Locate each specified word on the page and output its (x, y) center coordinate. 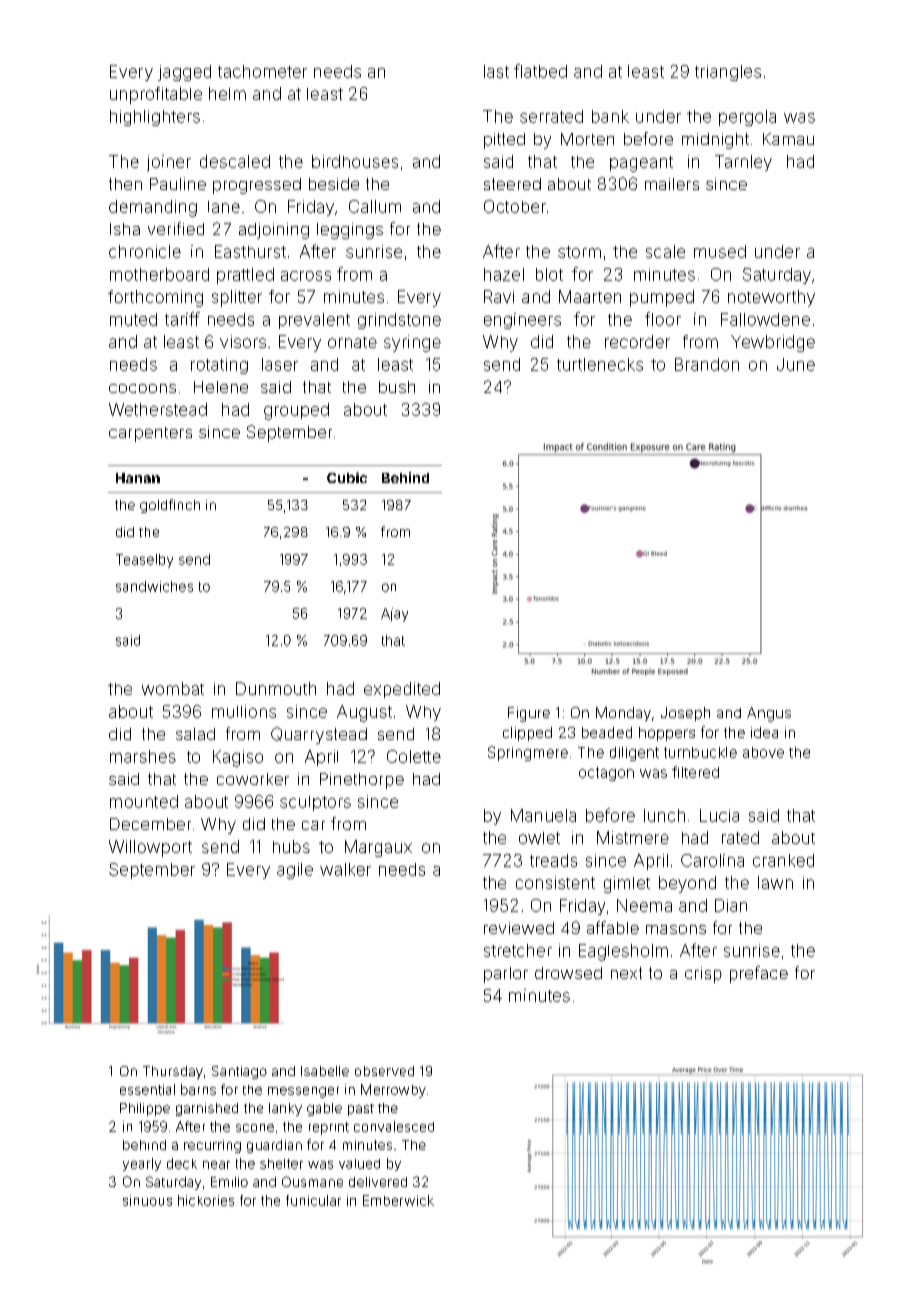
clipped (527, 734)
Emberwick (398, 1200)
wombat (173, 688)
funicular (313, 1200)
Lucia (719, 815)
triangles (728, 73)
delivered (378, 1182)
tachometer (262, 71)
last (496, 71)
